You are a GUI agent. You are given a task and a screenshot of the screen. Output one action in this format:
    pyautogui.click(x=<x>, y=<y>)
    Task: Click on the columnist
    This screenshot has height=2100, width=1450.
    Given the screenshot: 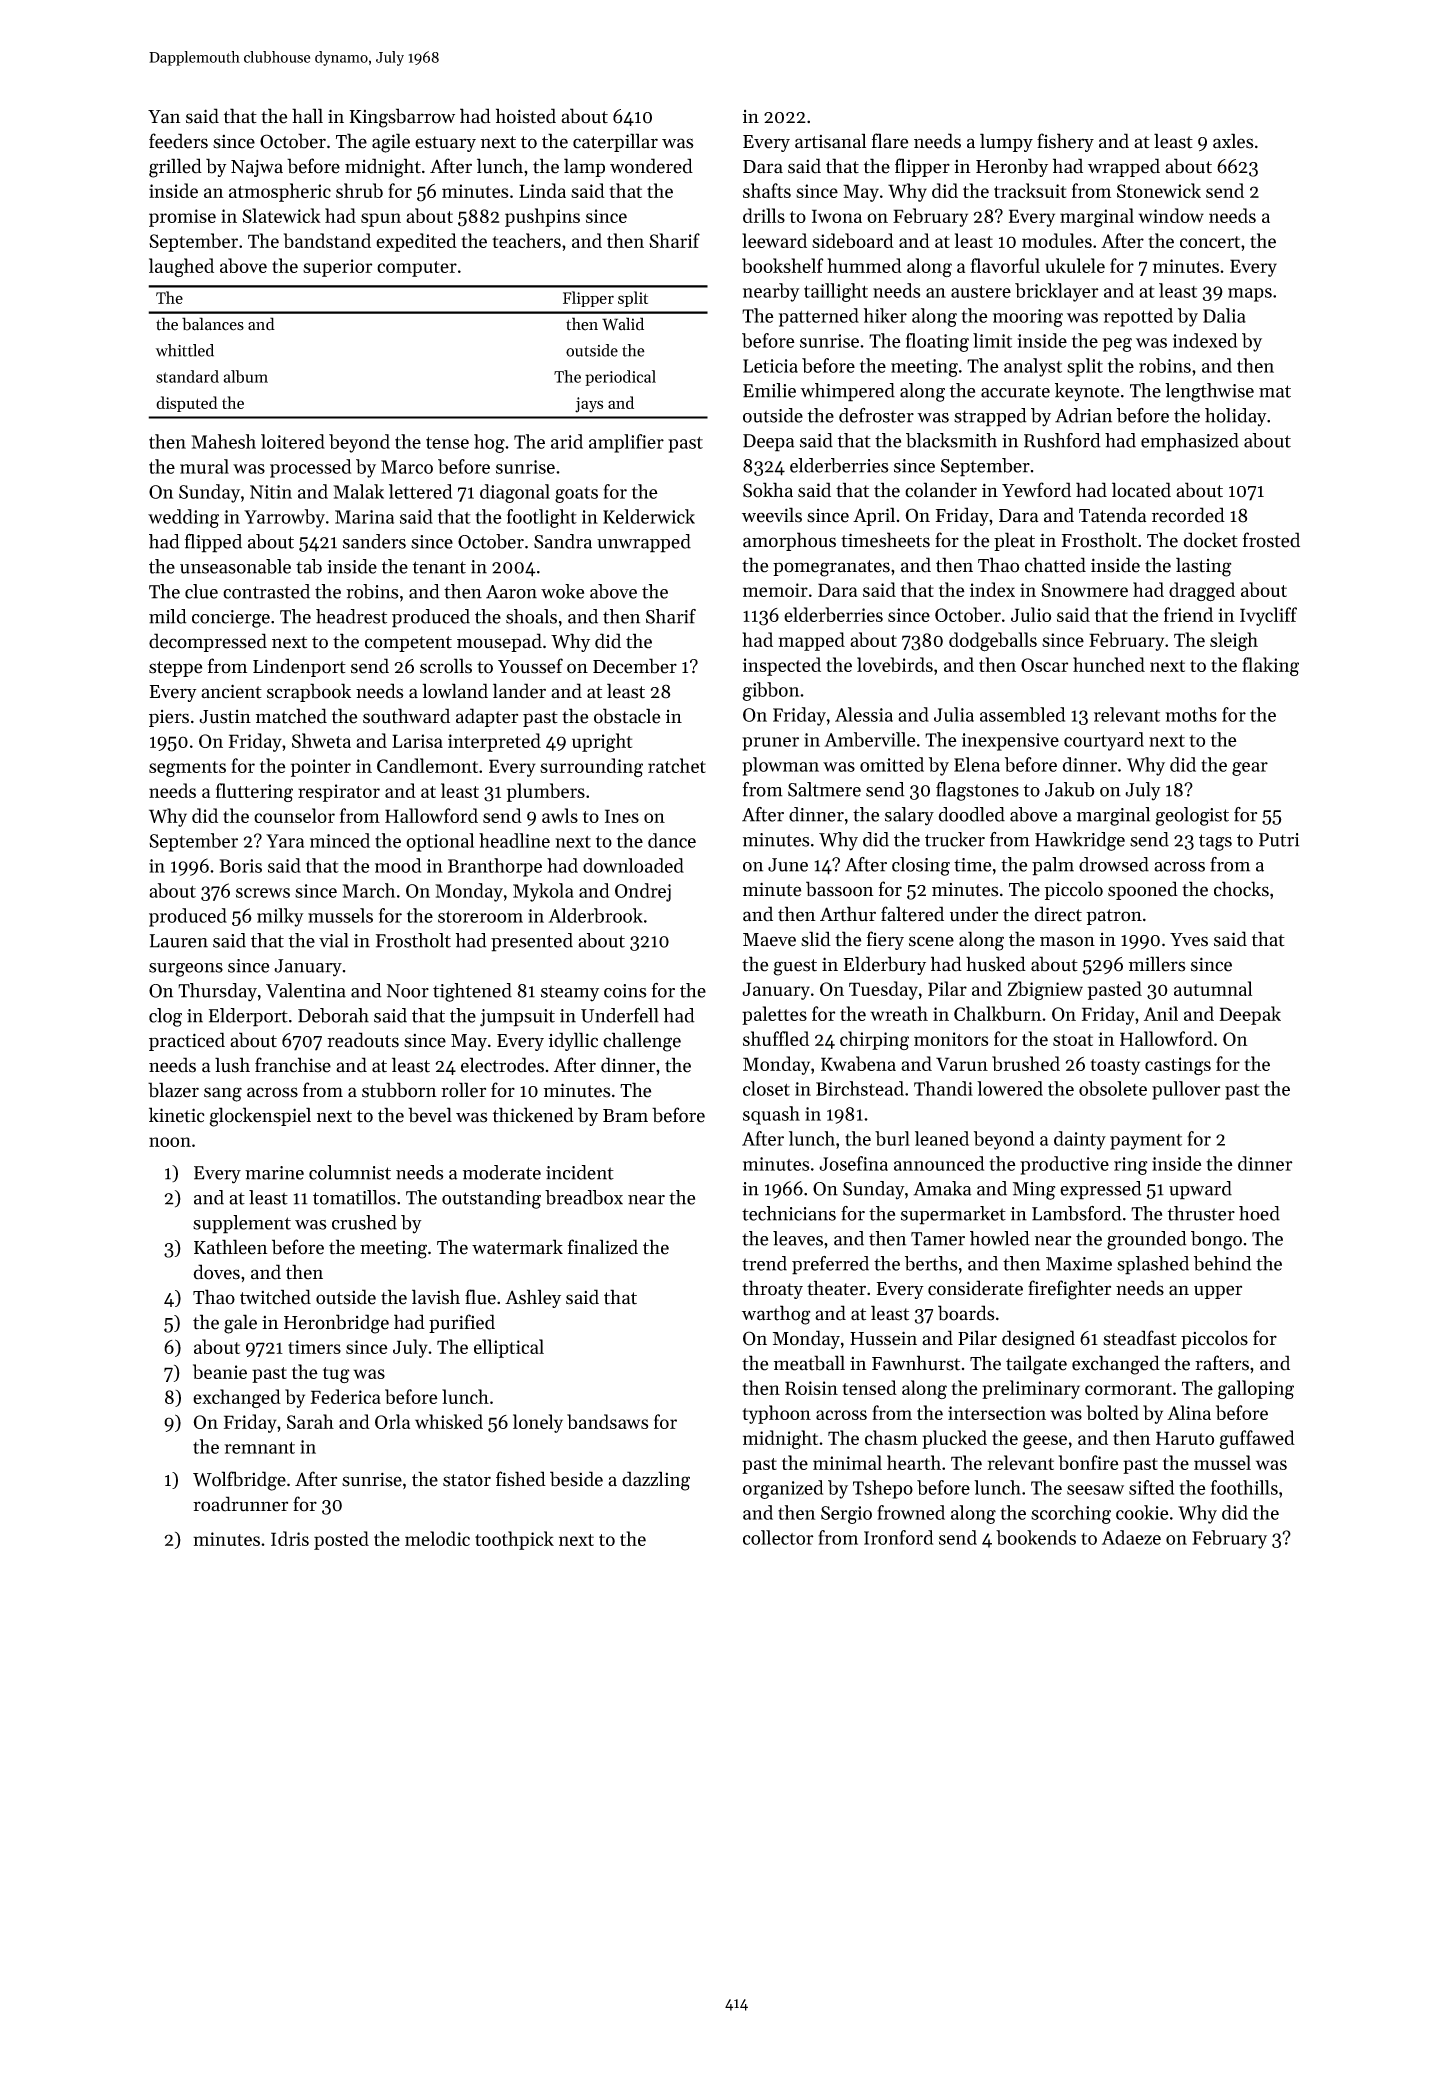 What is the action you would take?
    pyautogui.click(x=350, y=1172)
